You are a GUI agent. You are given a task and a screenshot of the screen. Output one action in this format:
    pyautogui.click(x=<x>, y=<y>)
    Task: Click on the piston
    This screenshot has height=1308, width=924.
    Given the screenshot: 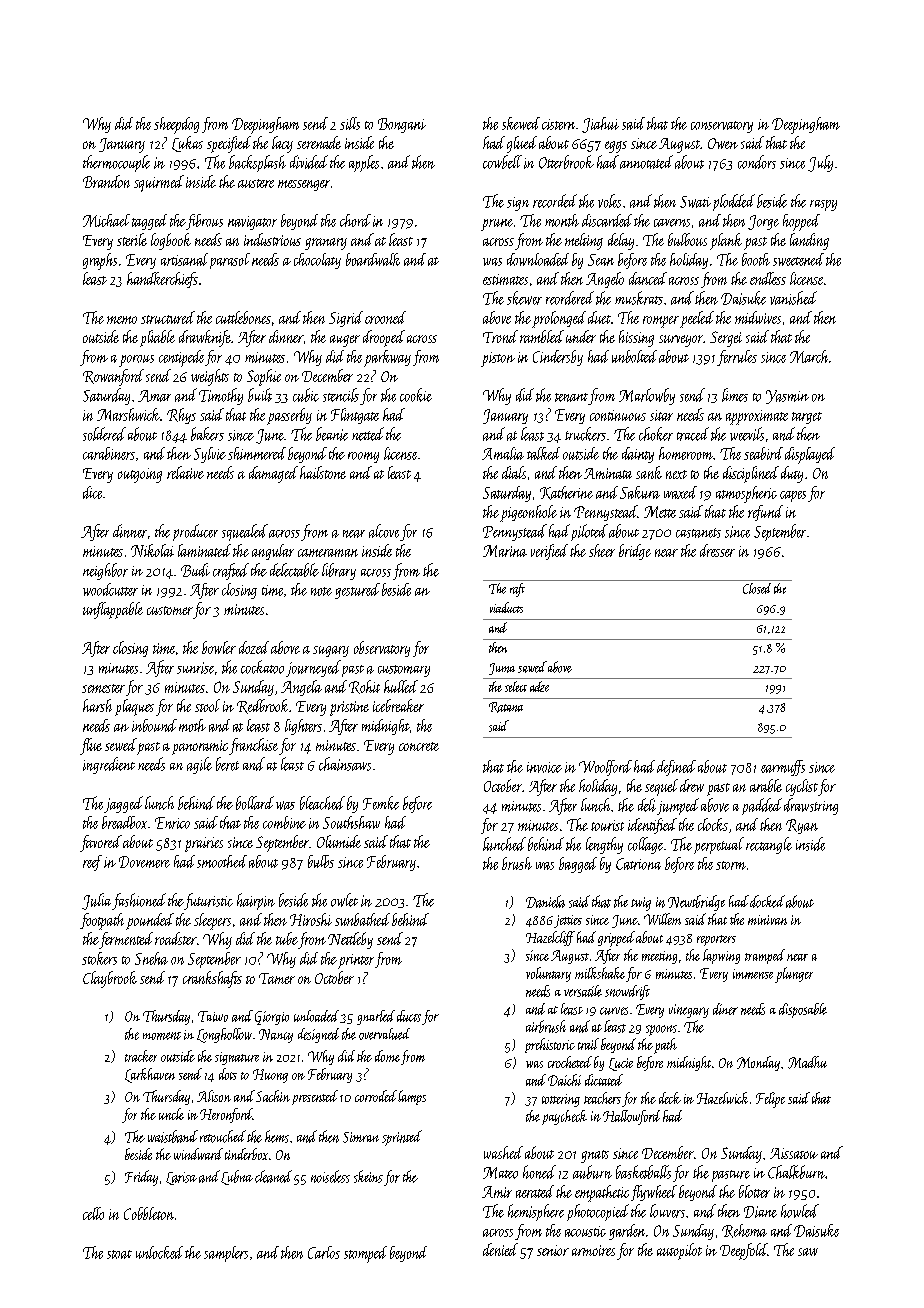 What is the action you would take?
    pyautogui.click(x=498, y=359)
